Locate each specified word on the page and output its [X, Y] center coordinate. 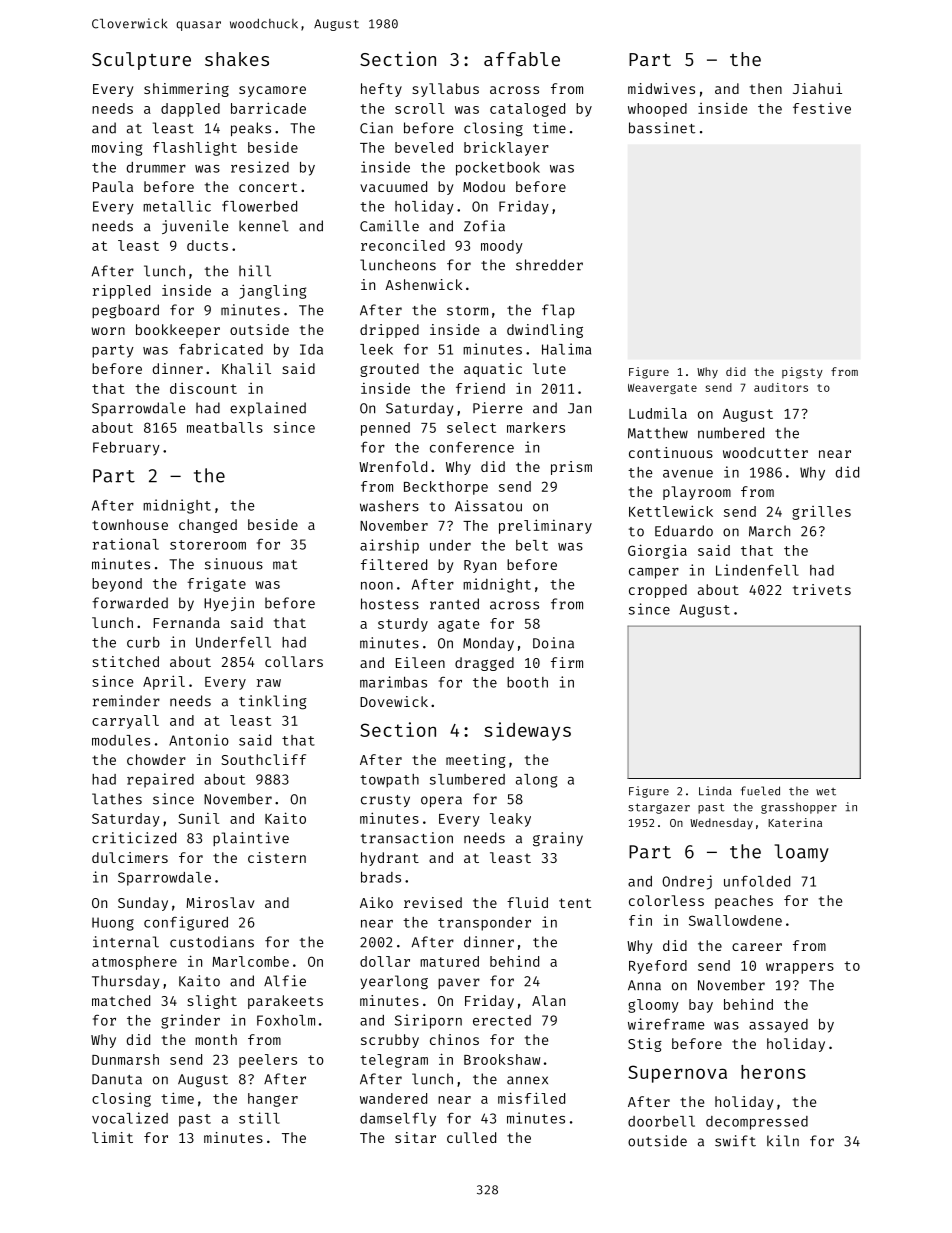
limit [112, 1137]
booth [527, 682]
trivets [822, 589]
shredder [549, 265]
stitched [125, 661]
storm [467, 311]
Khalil [246, 368]
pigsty [802, 373]
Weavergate [662, 389]
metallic [177, 206]
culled [471, 1137]
